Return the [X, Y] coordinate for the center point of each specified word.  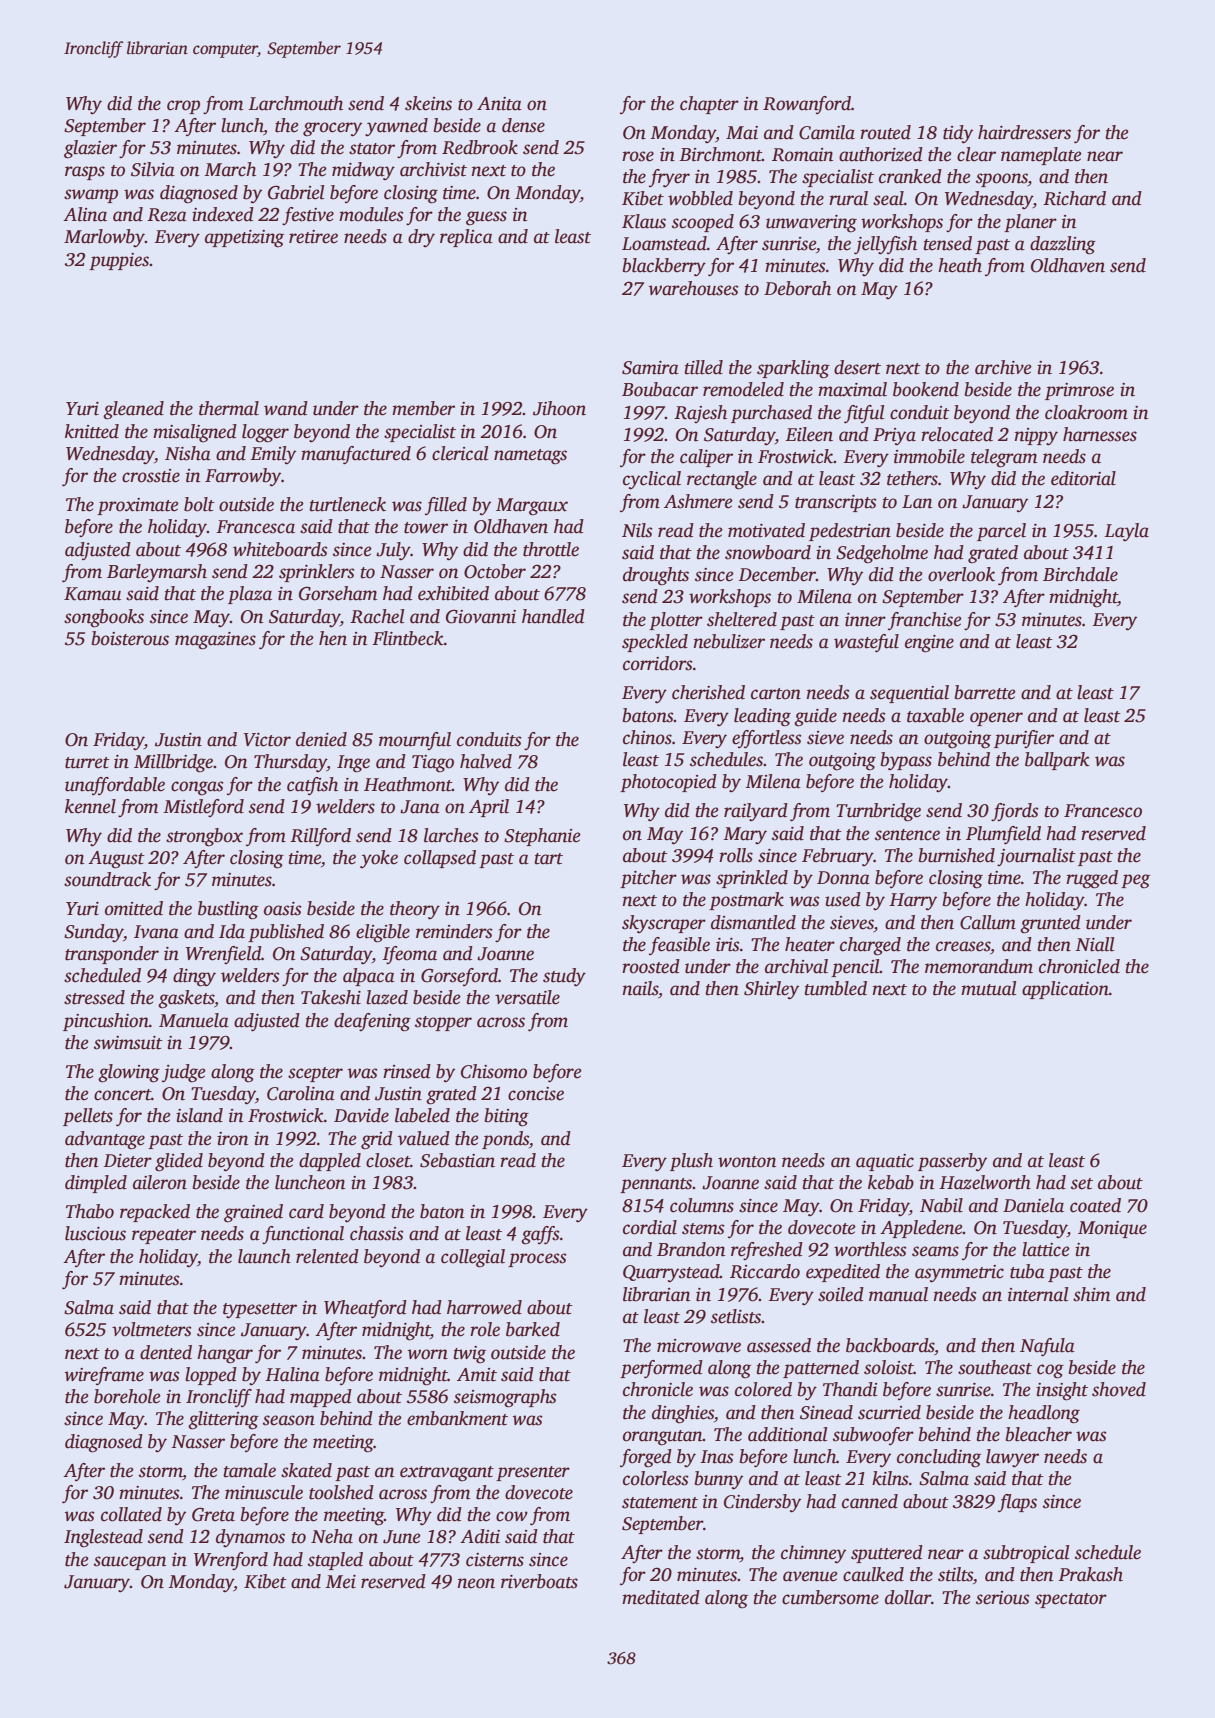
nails [641, 989]
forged [646, 1458]
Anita [499, 104]
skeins [428, 103]
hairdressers [1024, 132]
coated [1095, 1205]
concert [123, 1095]
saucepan [130, 1563]
